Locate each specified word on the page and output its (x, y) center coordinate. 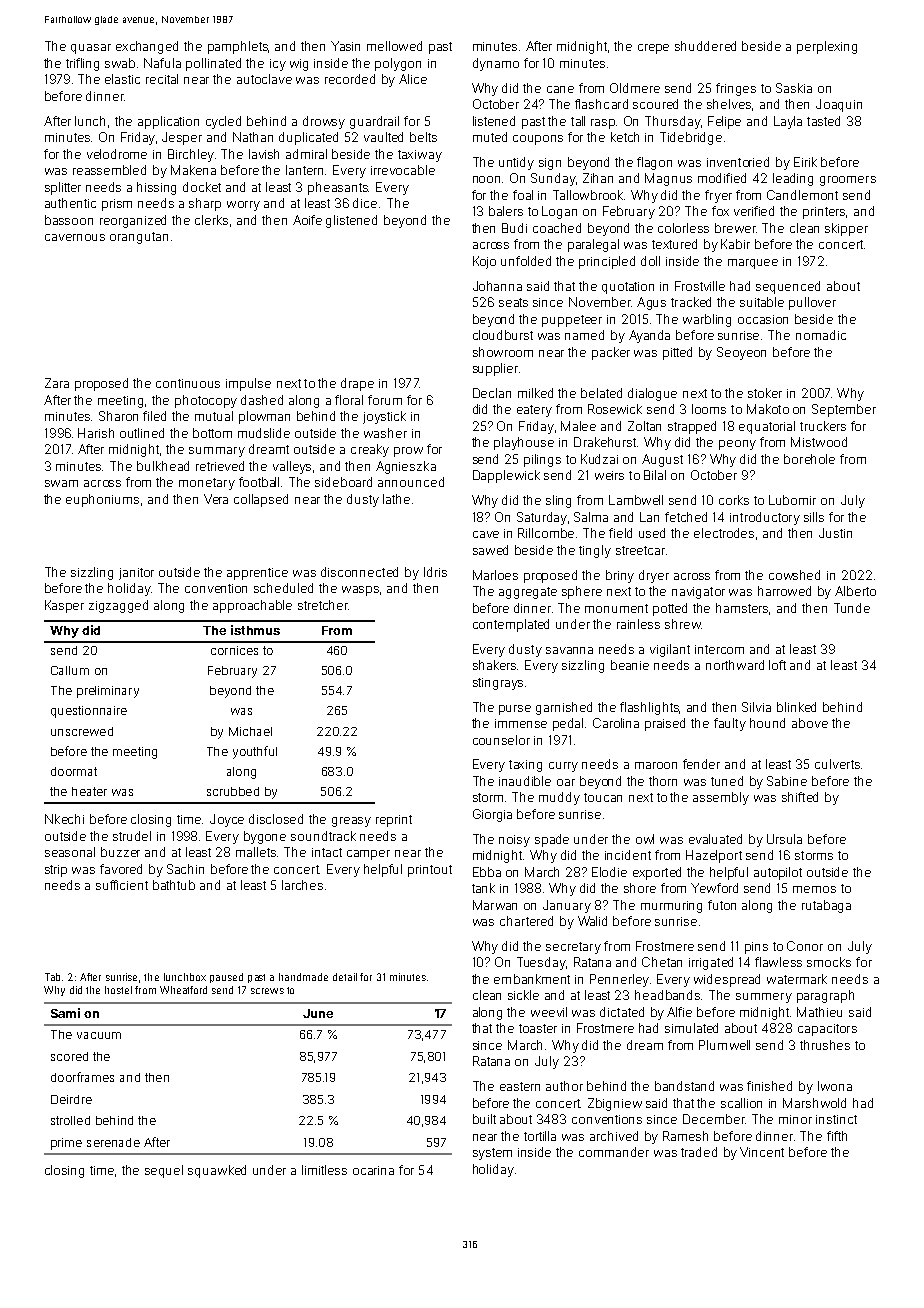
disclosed (276, 819)
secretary (573, 948)
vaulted (383, 137)
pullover (812, 303)
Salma (591, 517)
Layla (788, 122)
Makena (193, 170)
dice (365, 203)
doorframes (82, 1077)
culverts (837, 764)
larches (302, 885)
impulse (248, 384)
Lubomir (792, 500)
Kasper (64, 606)
